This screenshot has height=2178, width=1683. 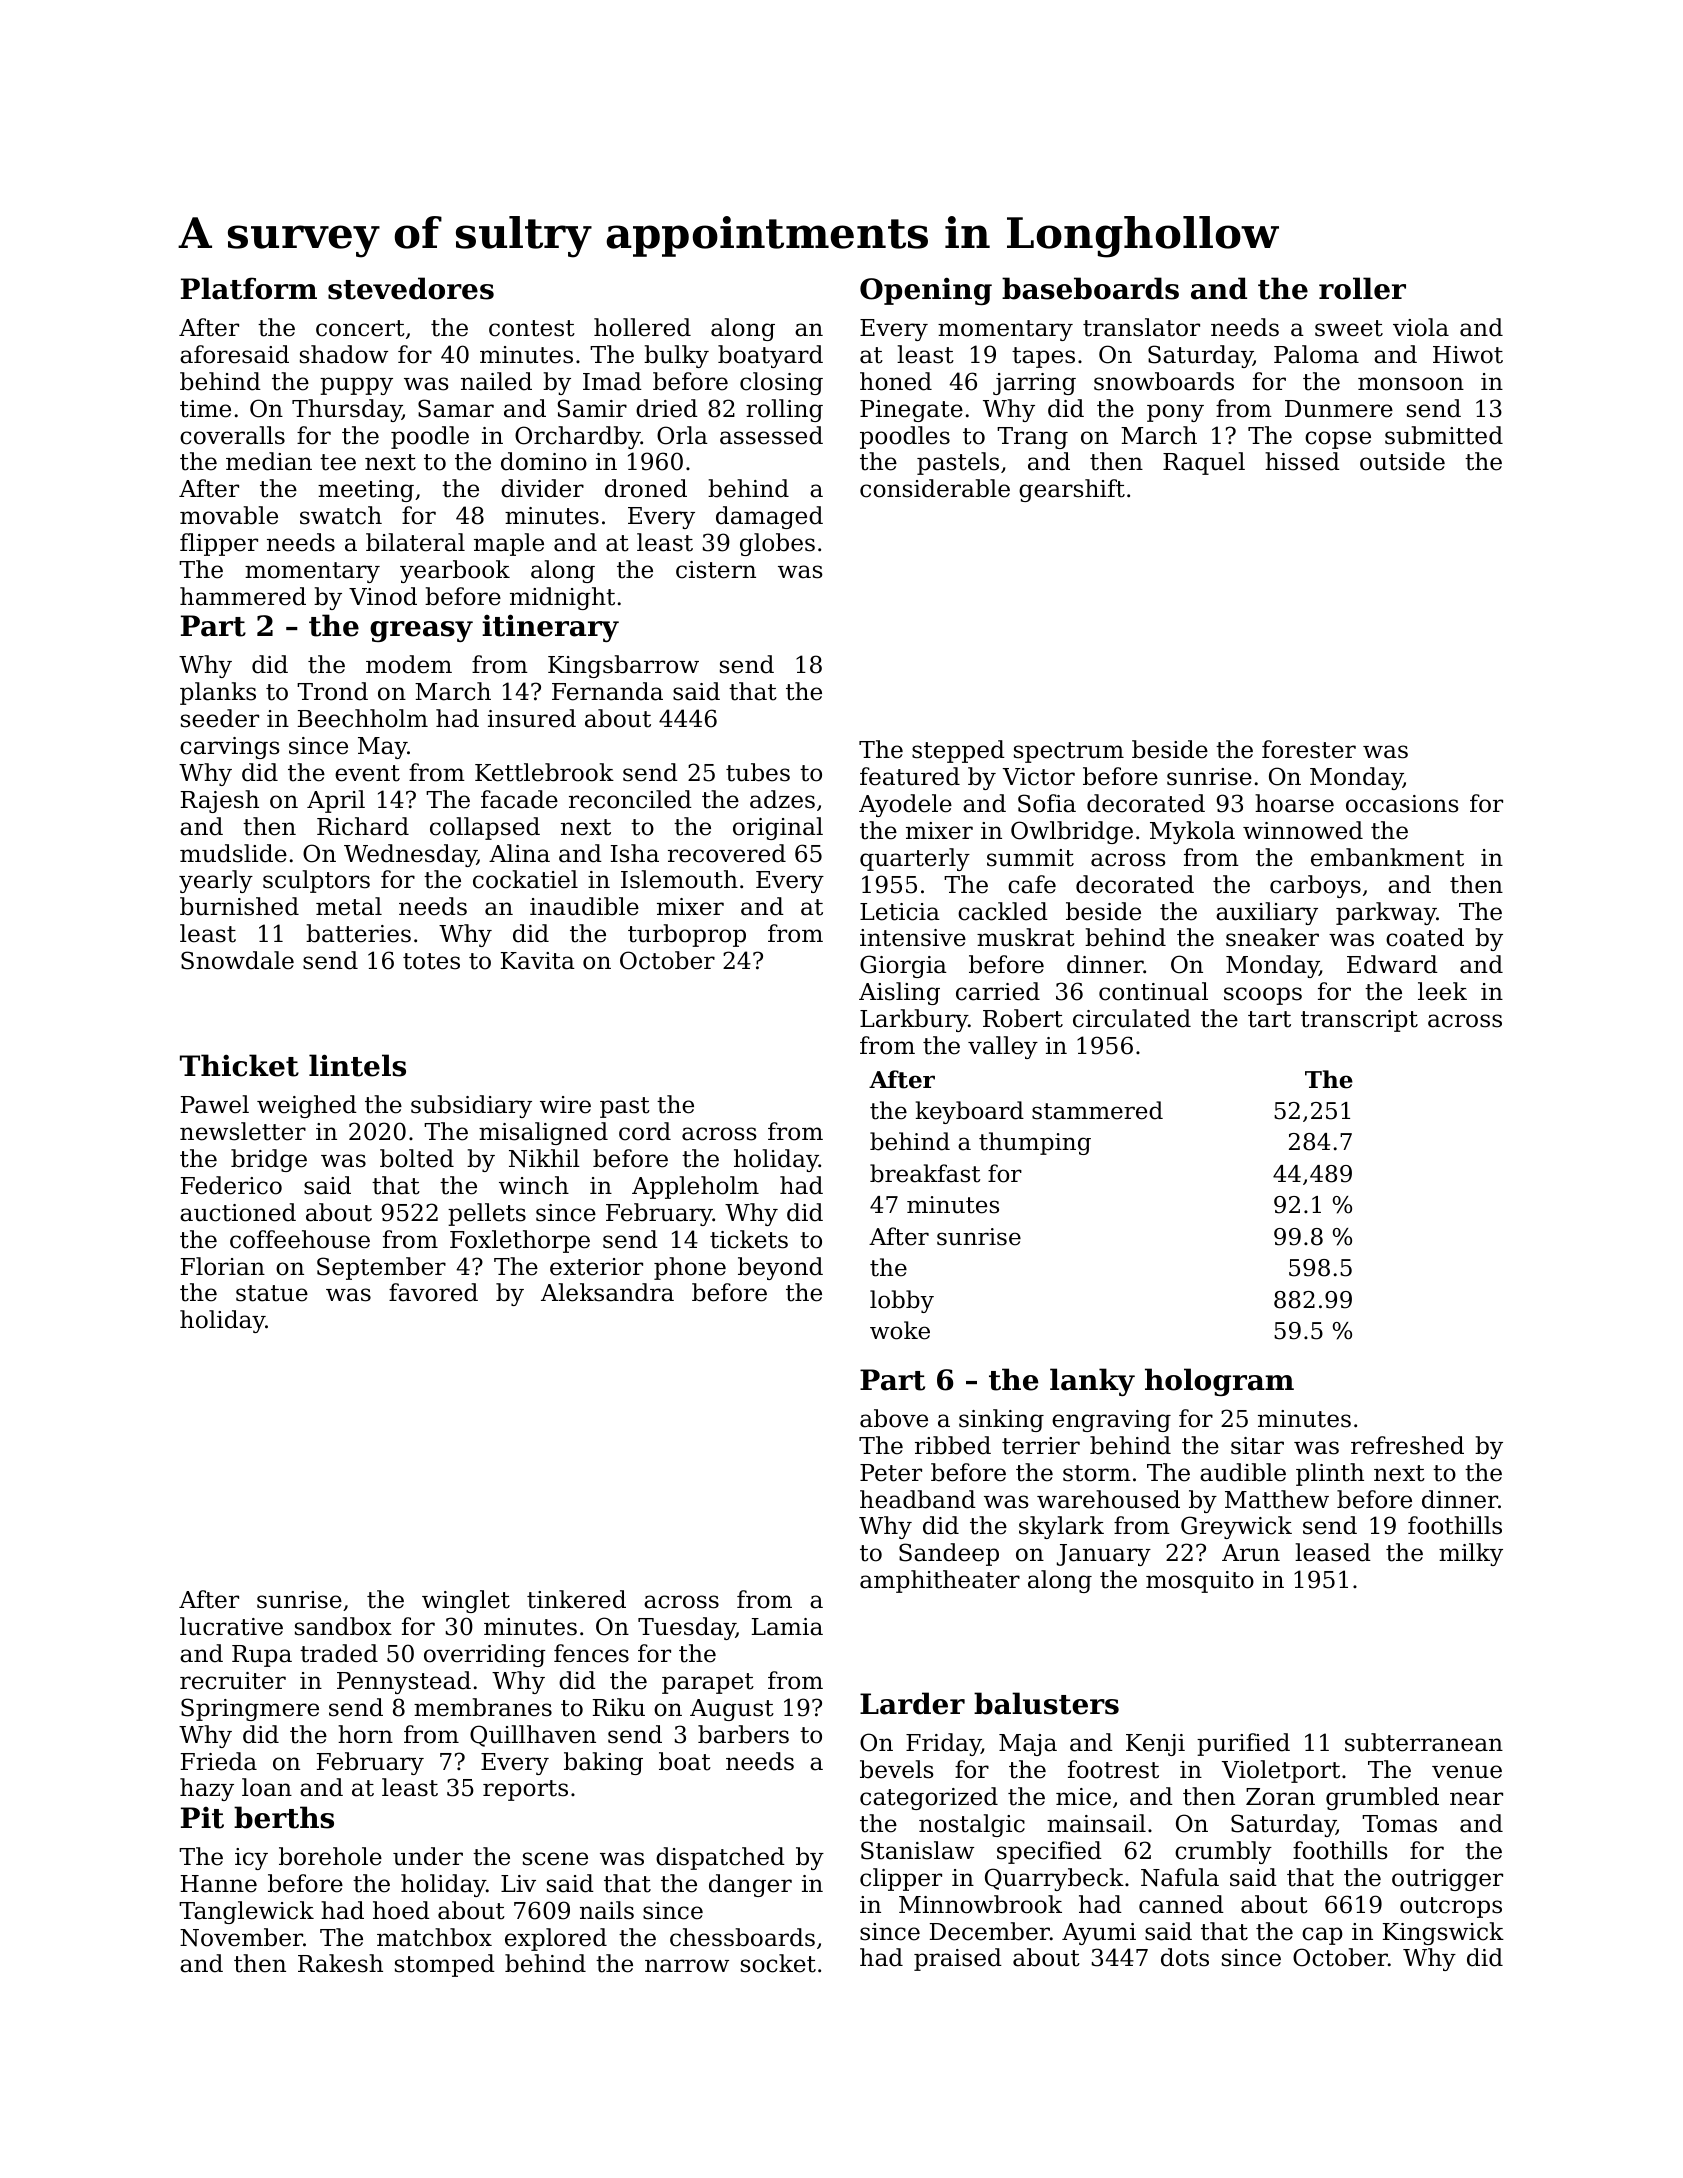 What do you see at coordinates (219, 1761) in the screenshot?
I see `Frieda` at bounding box center [219, 1761].
